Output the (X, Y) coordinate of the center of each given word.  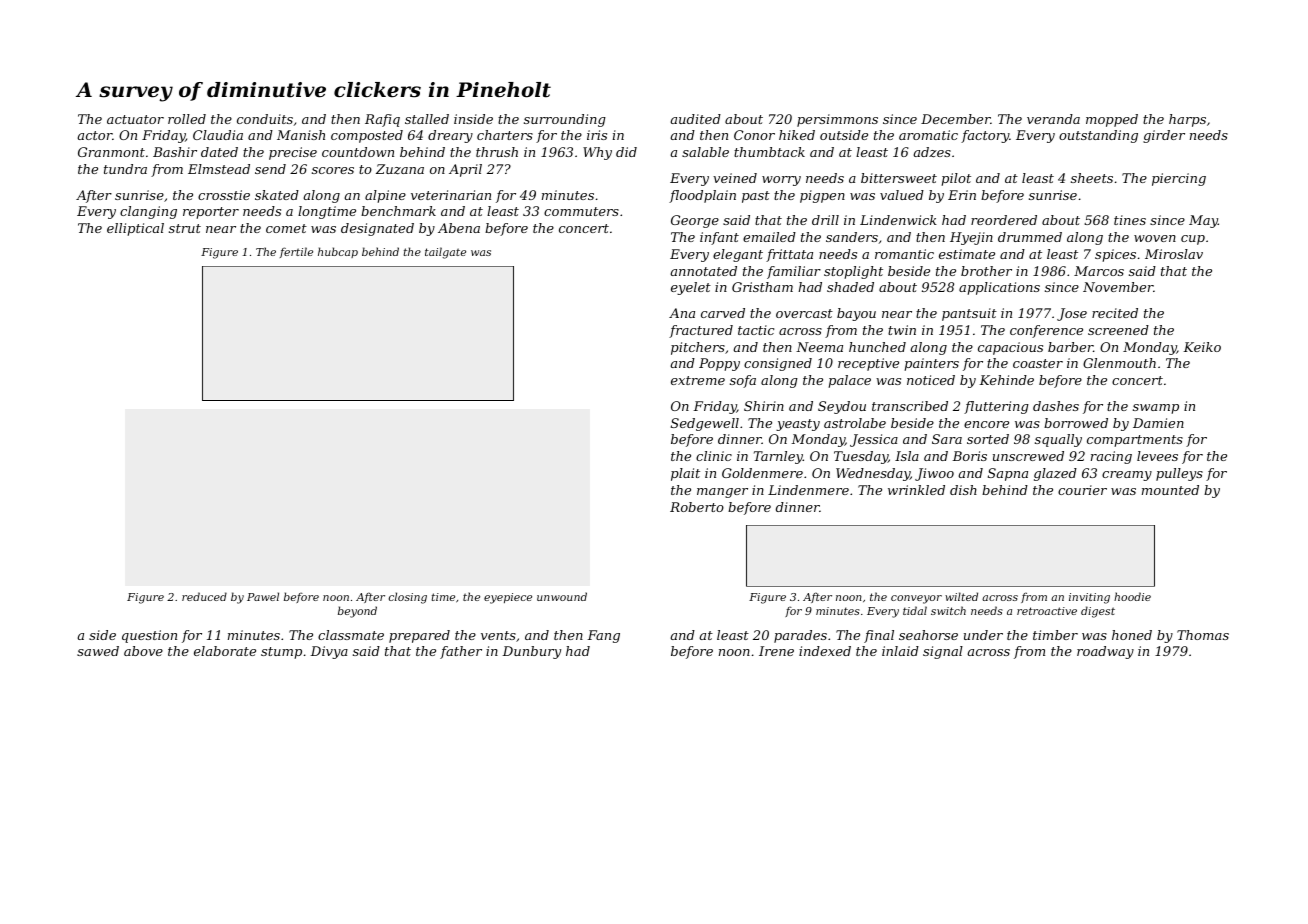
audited (696, 119)
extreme (698, 380)
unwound (562, 596)
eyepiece (508, 598)
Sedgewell (705, 424)
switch (948, 610)
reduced (204, 596)
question (149, 636)
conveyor (916, 599)
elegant (738, 255)
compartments (1135, 441)
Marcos (1099, 271)
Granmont (111, 152)
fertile (296, 252)
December (956, 119)
